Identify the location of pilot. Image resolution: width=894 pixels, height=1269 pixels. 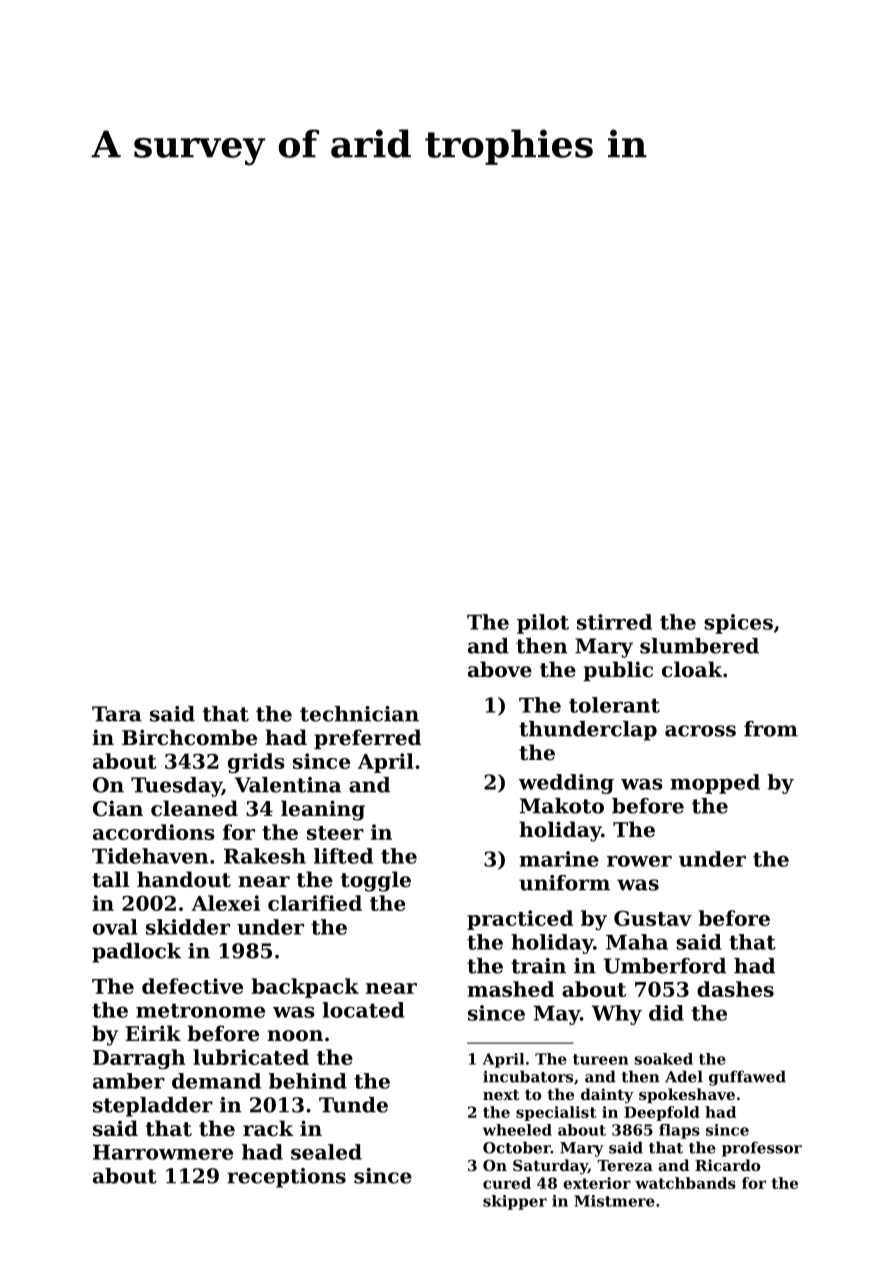
(543, 624).
